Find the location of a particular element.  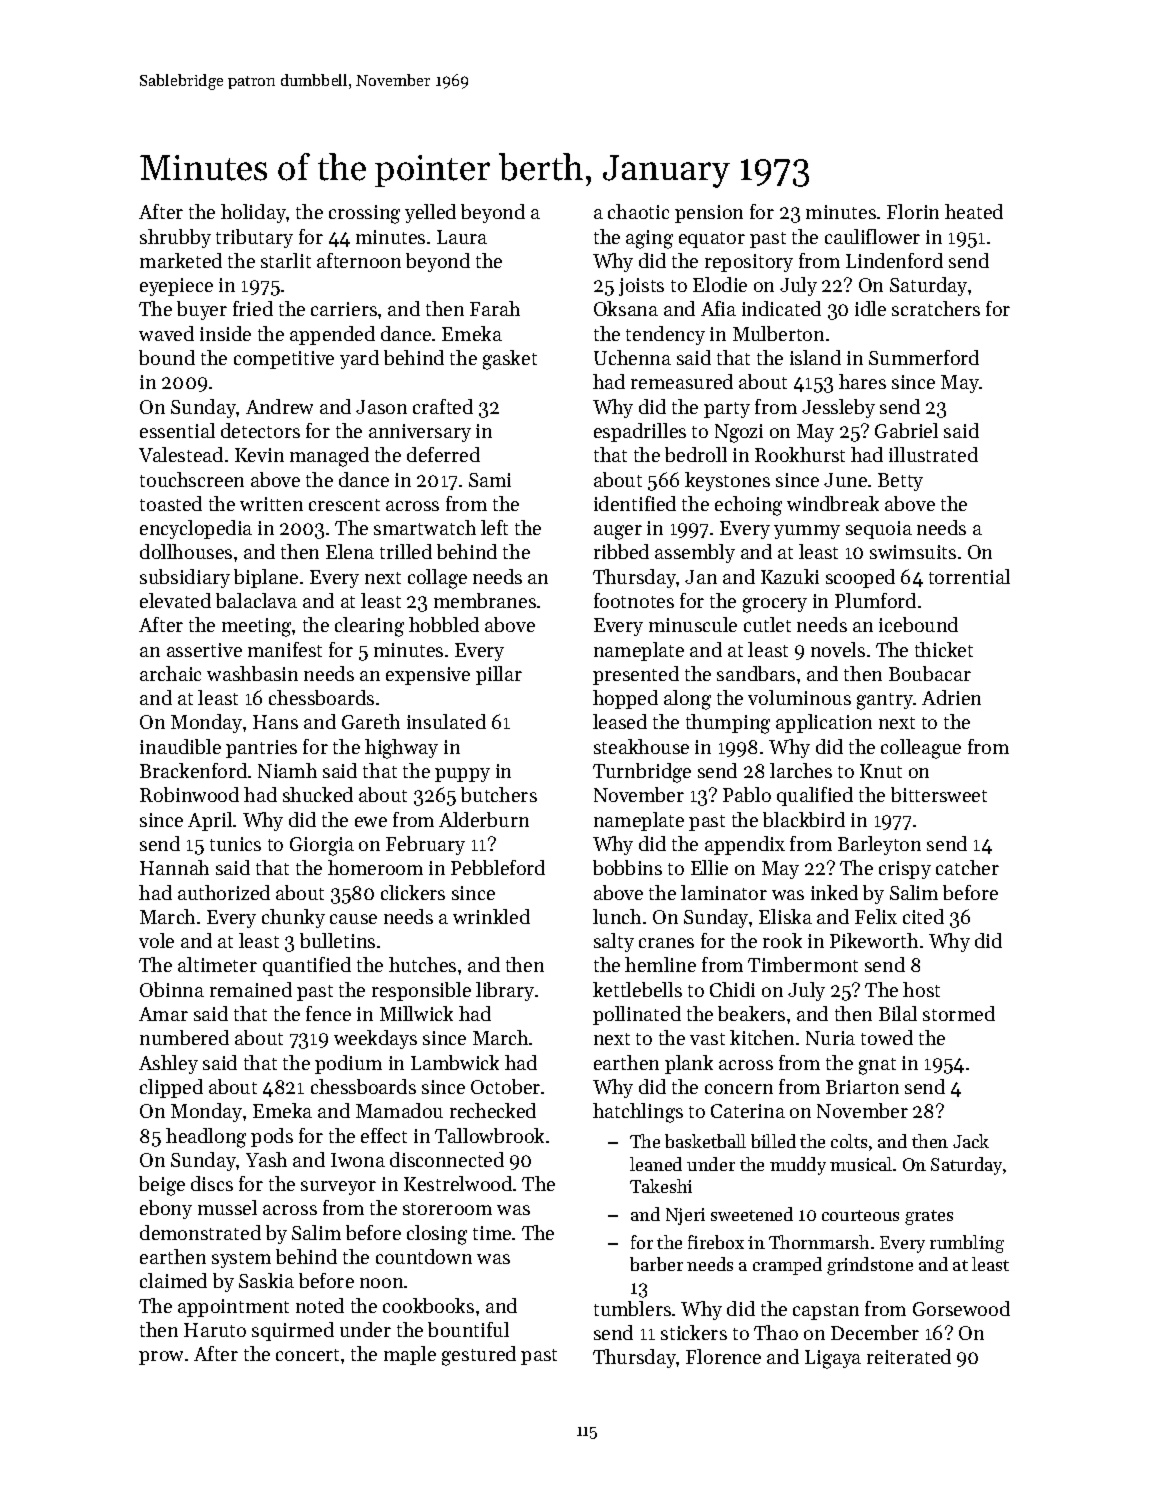

yelled is located at coordinates (430, 213).
